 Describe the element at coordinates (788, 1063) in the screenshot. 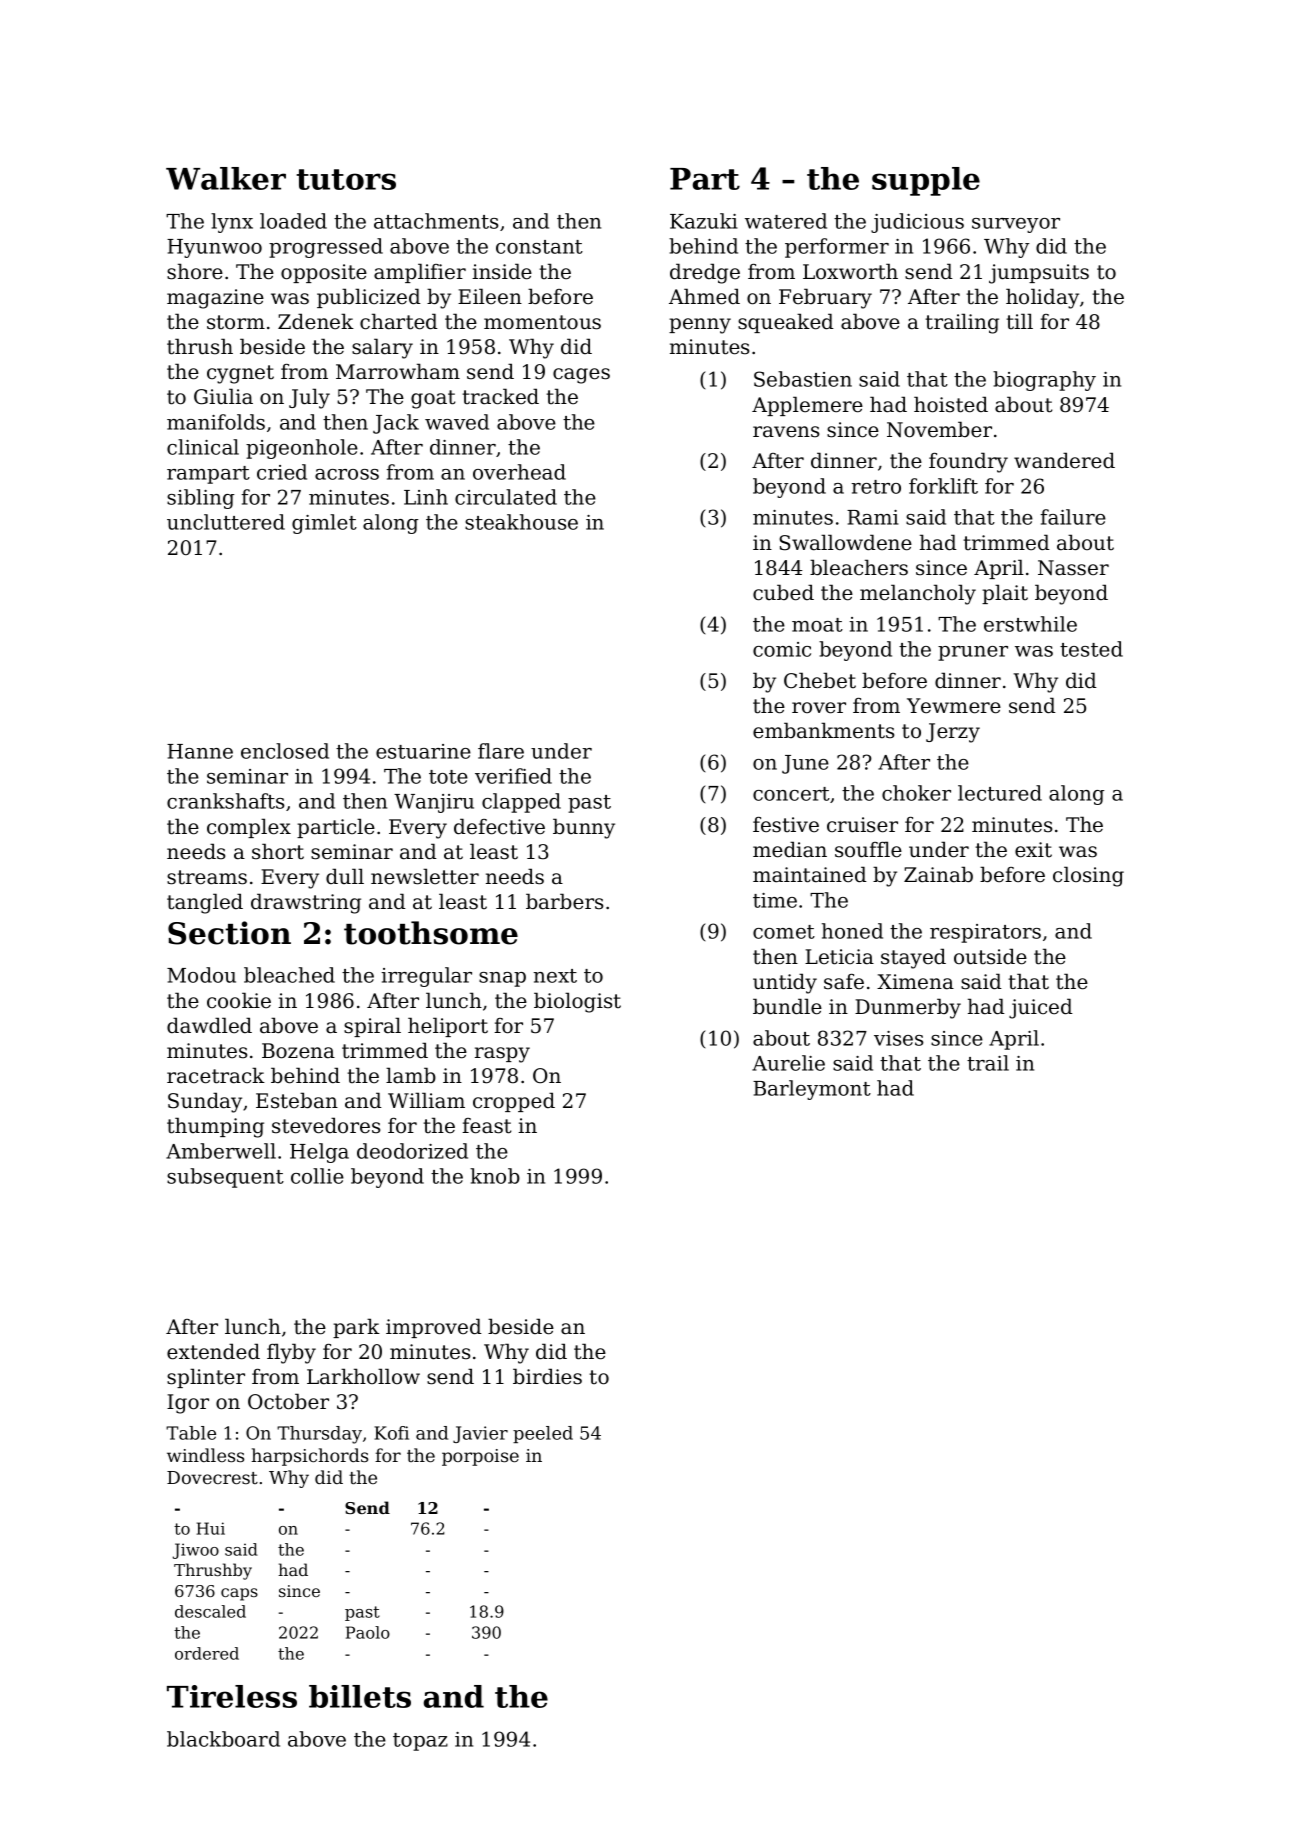

I see `Aurelie` at that location.
